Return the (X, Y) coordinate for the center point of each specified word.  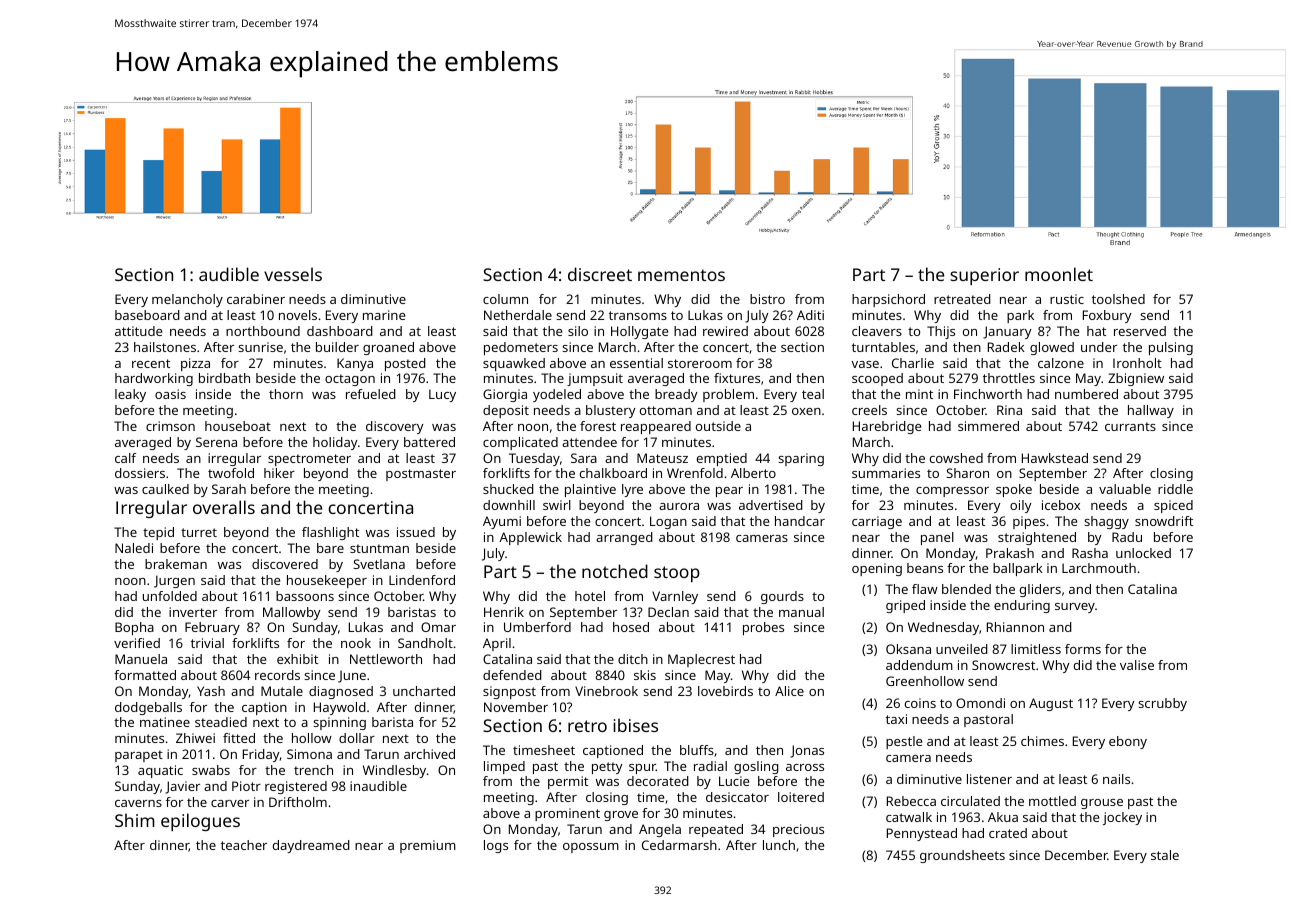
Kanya (355, 364)
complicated (520, 443)
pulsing (1171, 348)
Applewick (530, 538)
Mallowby (292, 613)
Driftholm (298, 802)
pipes (1029, 522)
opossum (591, 848)
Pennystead (922, 834)
